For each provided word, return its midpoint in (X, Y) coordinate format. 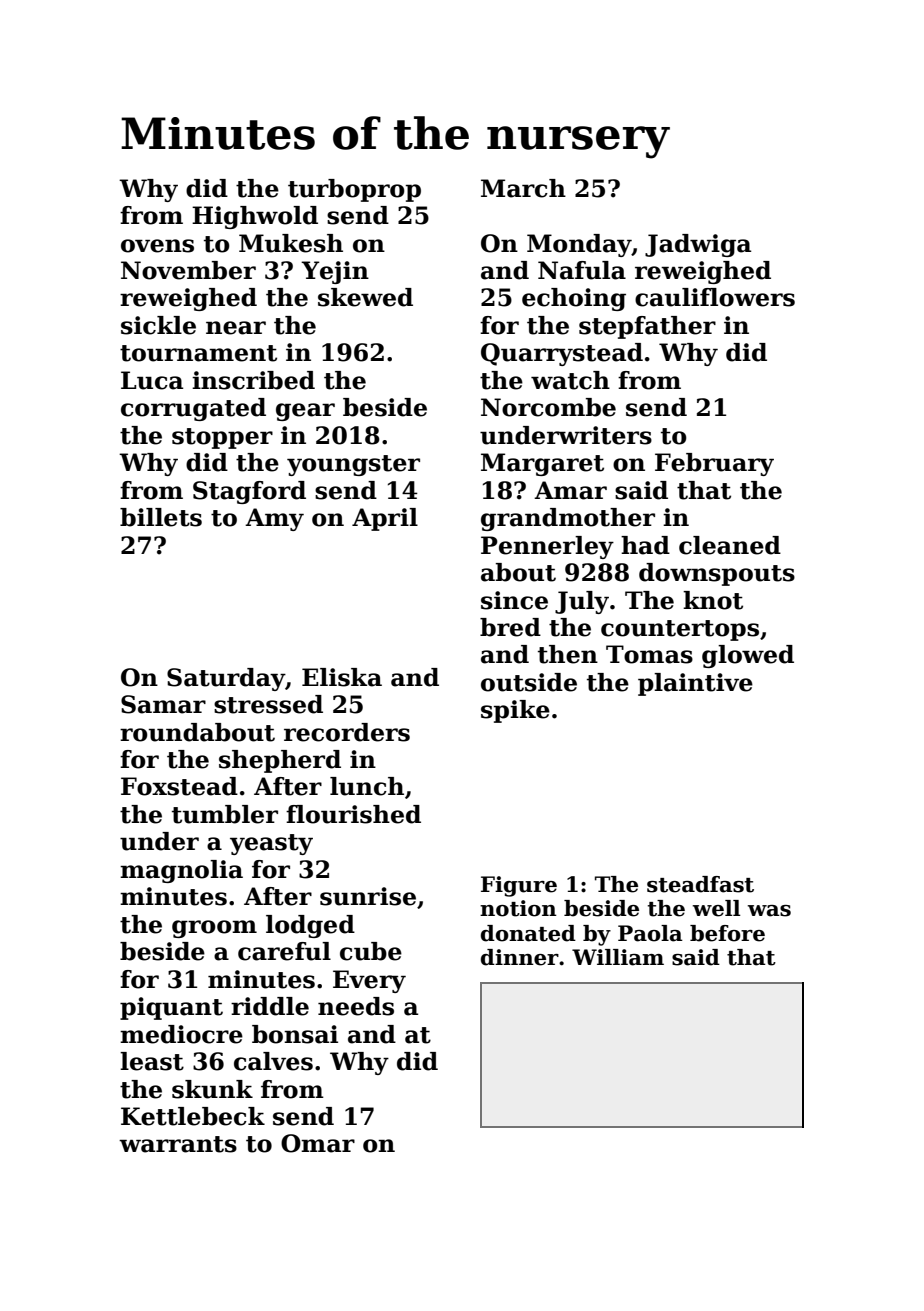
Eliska (342, 677)
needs (356, 1006)
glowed (748, 656)
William (618, 957)
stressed (268, 704)
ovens (157, 246)
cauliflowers (715, 297)
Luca (152, 380)
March (523, 188)
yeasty (271, 844)
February (714, 464)
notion (518, 908)
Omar (318, 1143)
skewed (365, 297)
